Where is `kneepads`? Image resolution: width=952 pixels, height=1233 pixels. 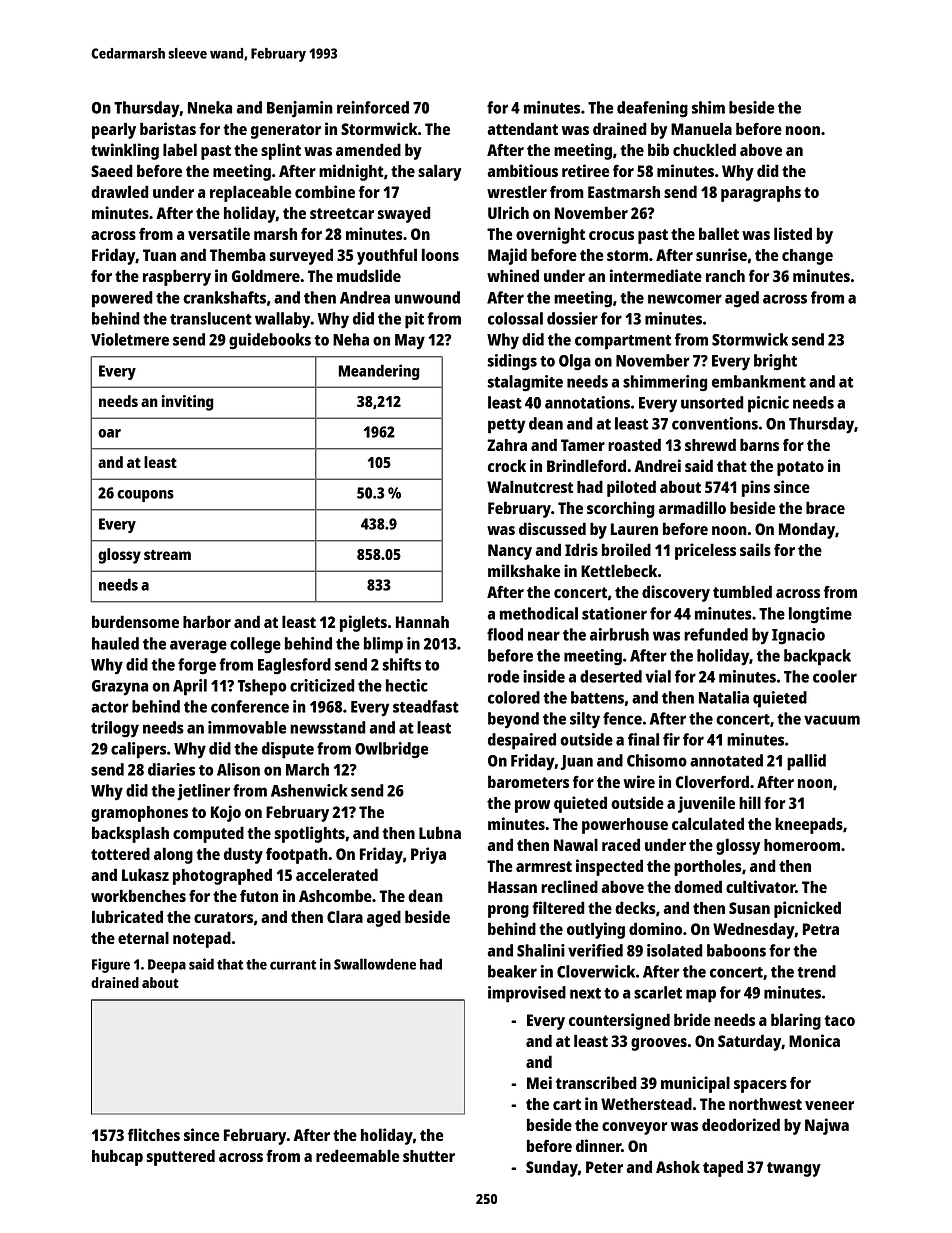
kneepads is located at coordinates (809, 825).
